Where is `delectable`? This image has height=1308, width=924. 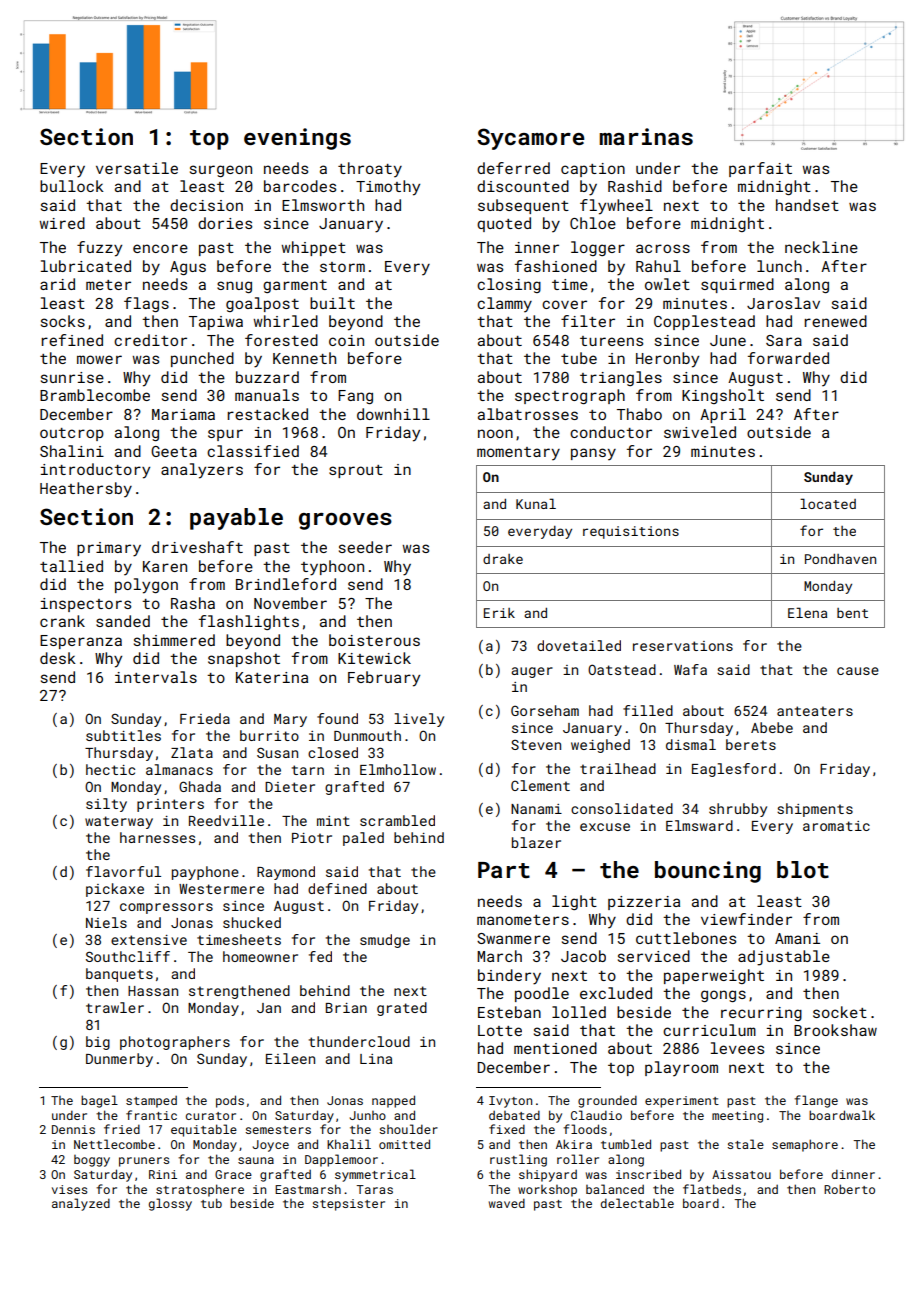
delectable is located at coordinates (637, 1203).
